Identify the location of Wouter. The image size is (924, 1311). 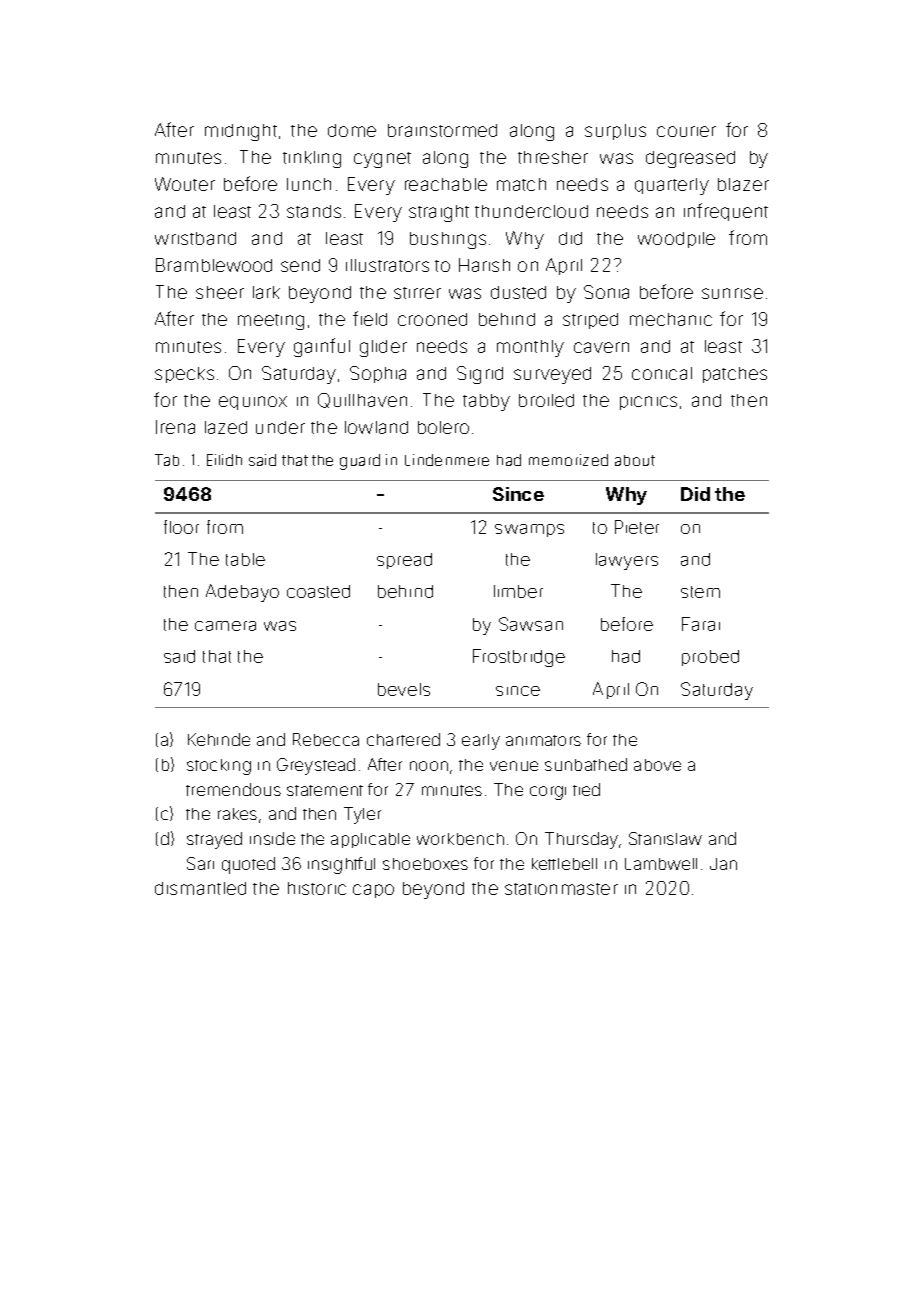
(185, 184).
